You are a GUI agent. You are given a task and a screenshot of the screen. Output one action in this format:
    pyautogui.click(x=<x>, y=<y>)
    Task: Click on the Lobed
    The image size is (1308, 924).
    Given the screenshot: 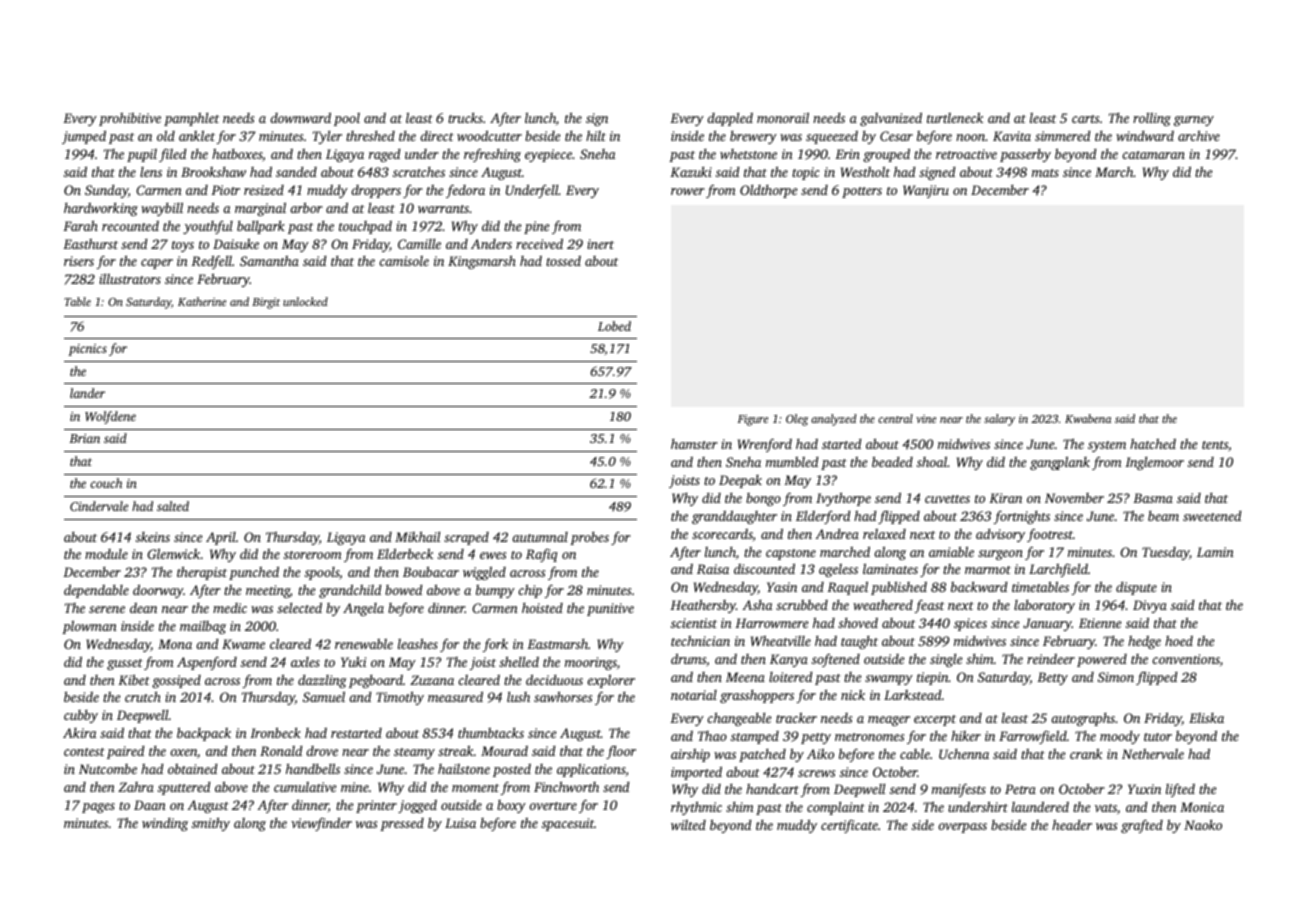 What is the action you would take?
    pyautogui.click(x=614, y=326)
